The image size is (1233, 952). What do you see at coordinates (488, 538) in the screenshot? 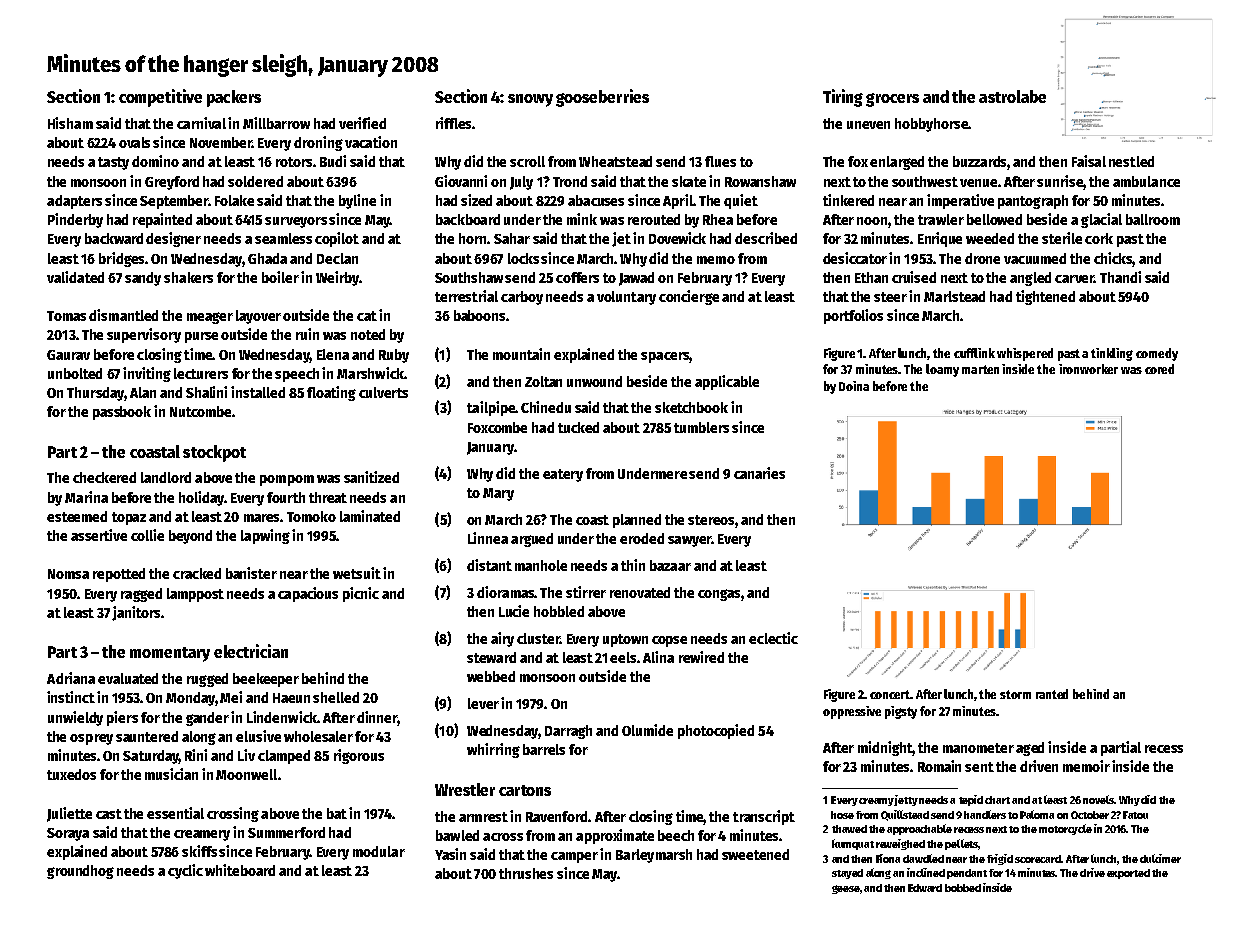
I see `Linnea` at bounding box center [488, 538].
